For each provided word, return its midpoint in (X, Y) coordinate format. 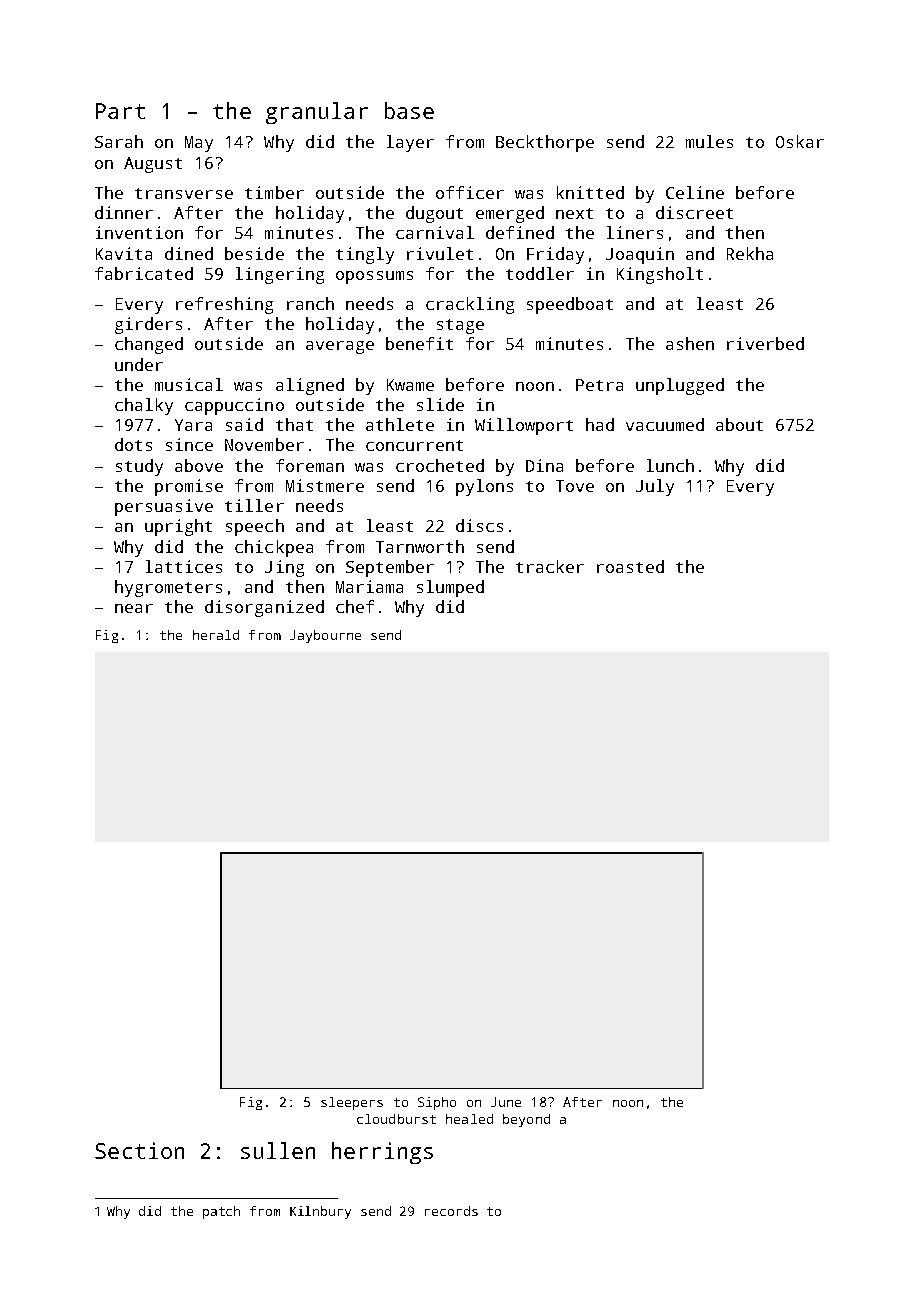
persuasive (164, 507)
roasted (630, 566)
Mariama (369, 586)
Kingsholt (660, 275)
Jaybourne (325, 636)
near (134, 608)
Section (139, 1150)
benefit (419, 343)
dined (189, 253)
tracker (550, 566)
